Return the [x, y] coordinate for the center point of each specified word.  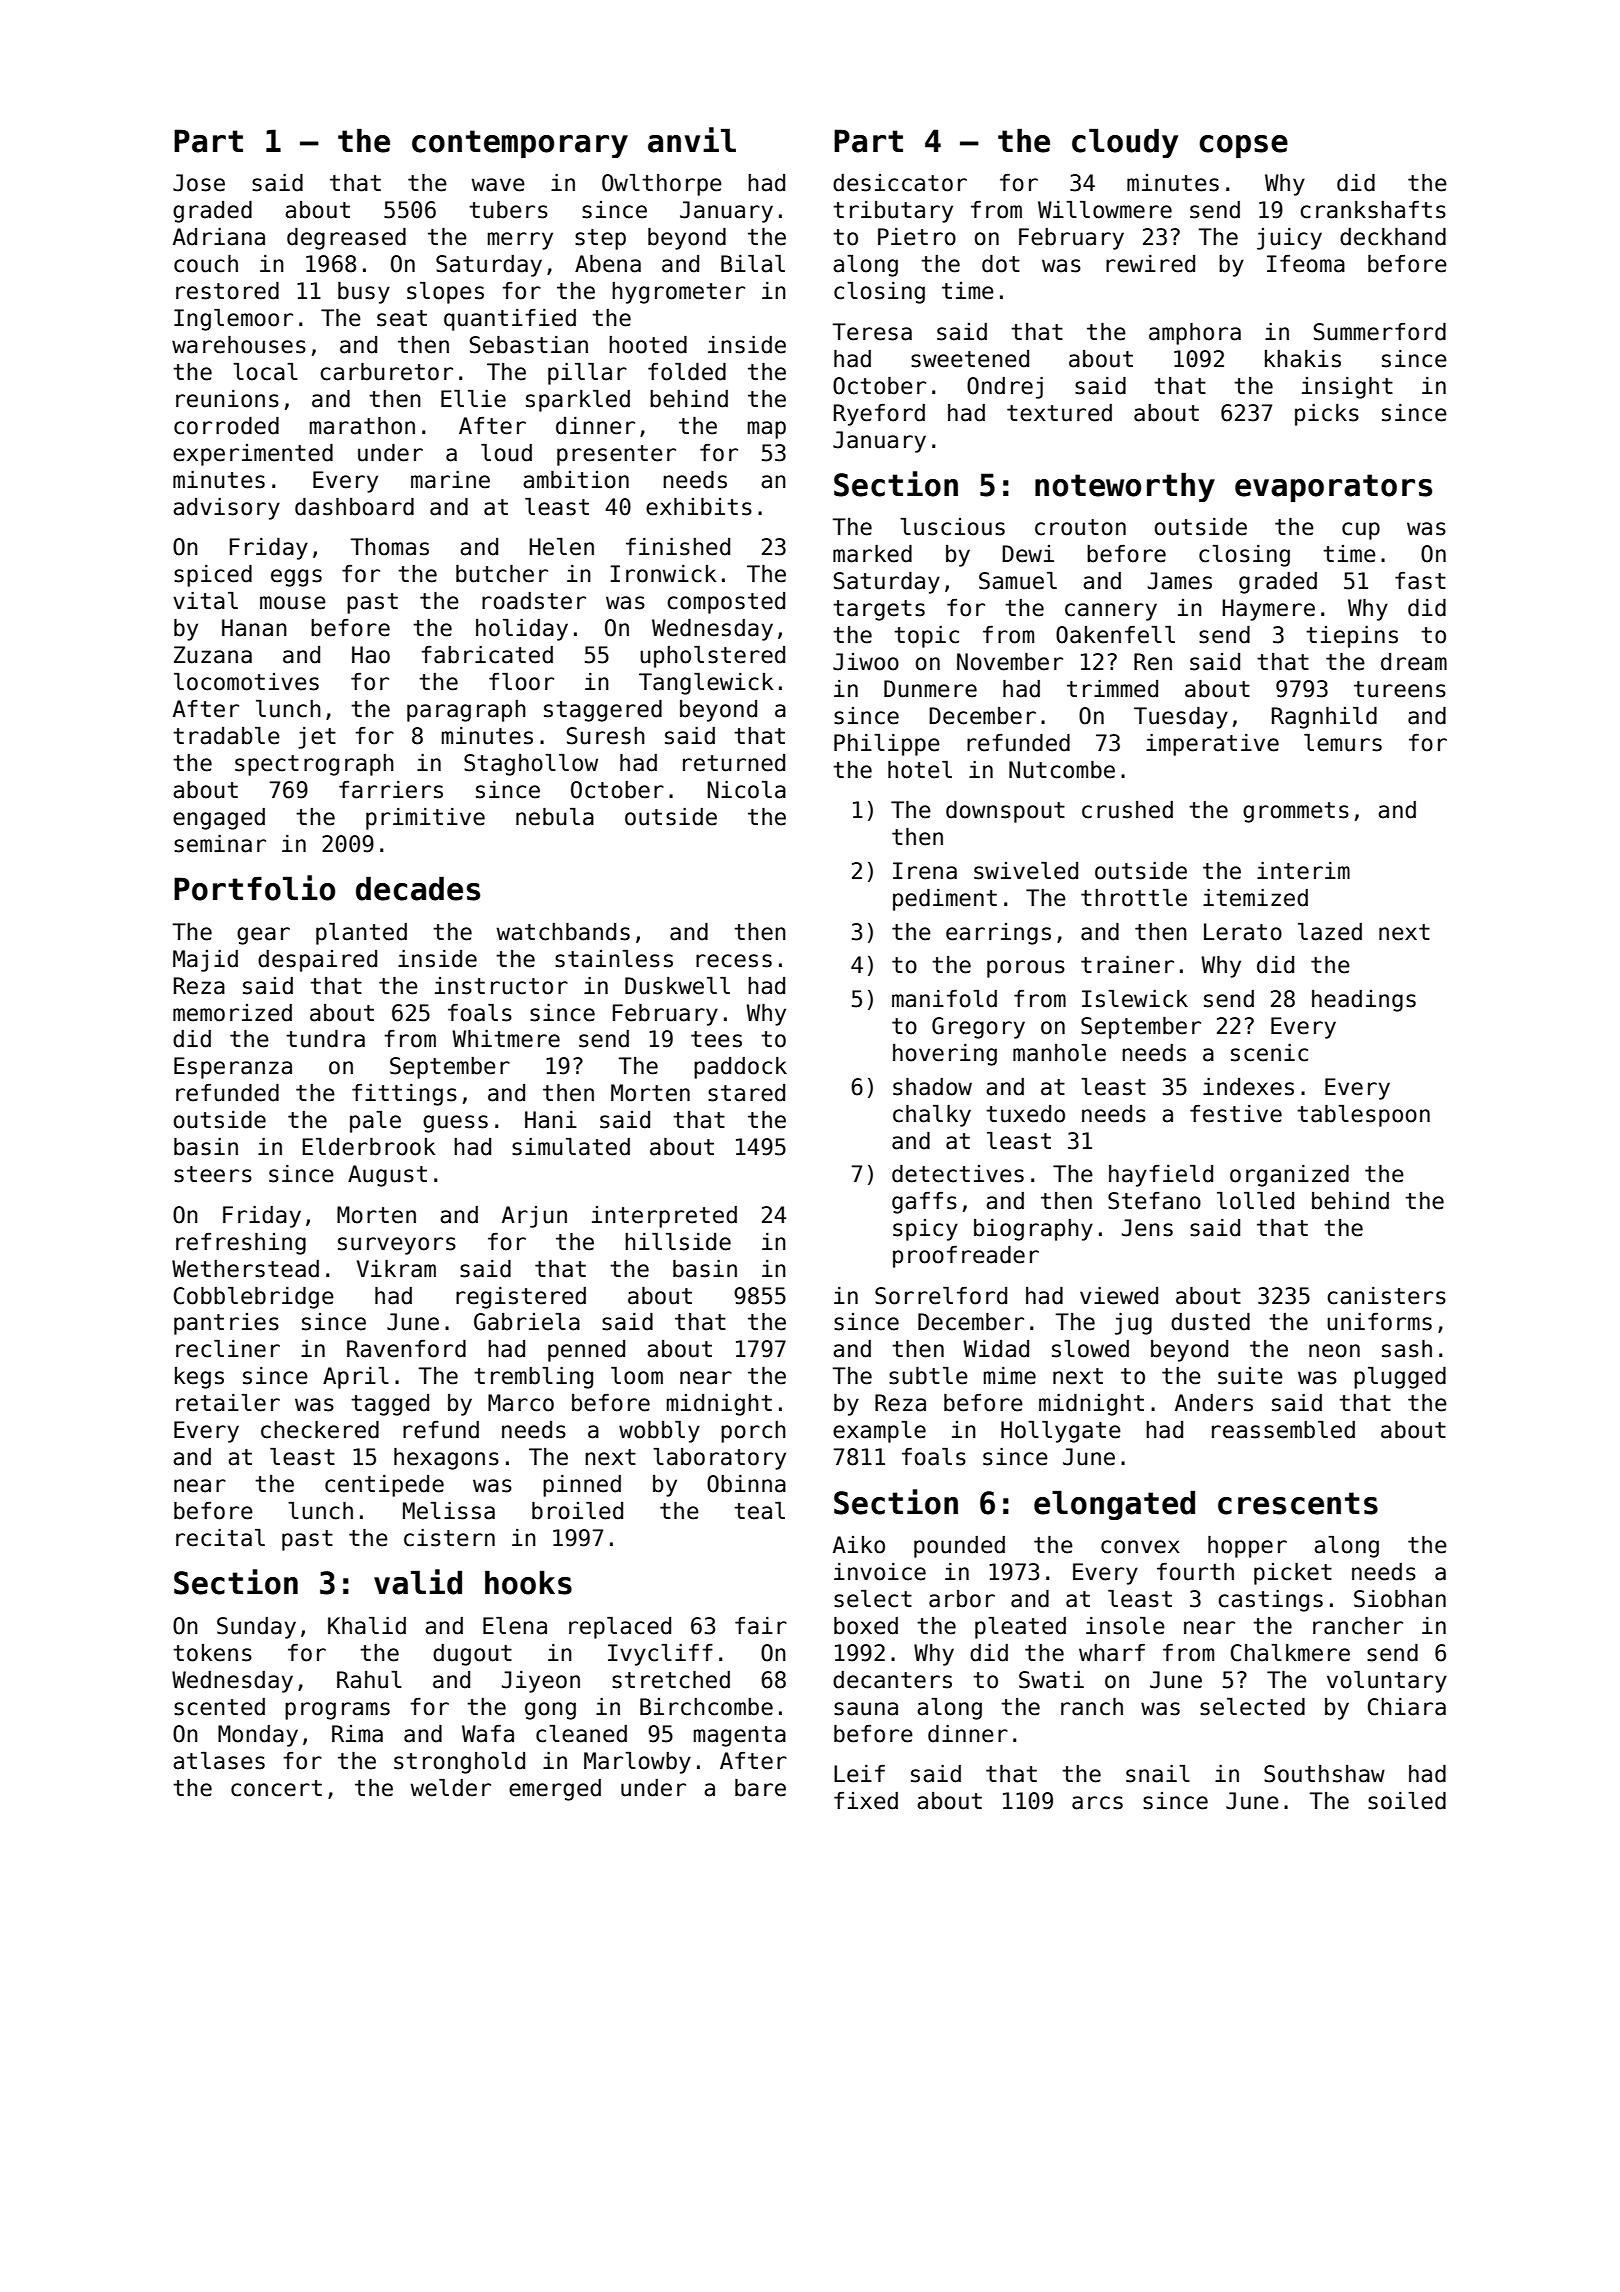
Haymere [1268, 610]
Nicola [747, 790]
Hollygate [1061, 1432]
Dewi [1028, 554]
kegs [199, 1378]
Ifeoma [1306, 264]
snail [1158, 1774]
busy [364, 293]
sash [1407, 1349]
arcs [1097, 1803]
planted [361, 934]
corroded [226, 426]
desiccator [900, 183]
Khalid [367, 1626]
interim [1303, 871]
